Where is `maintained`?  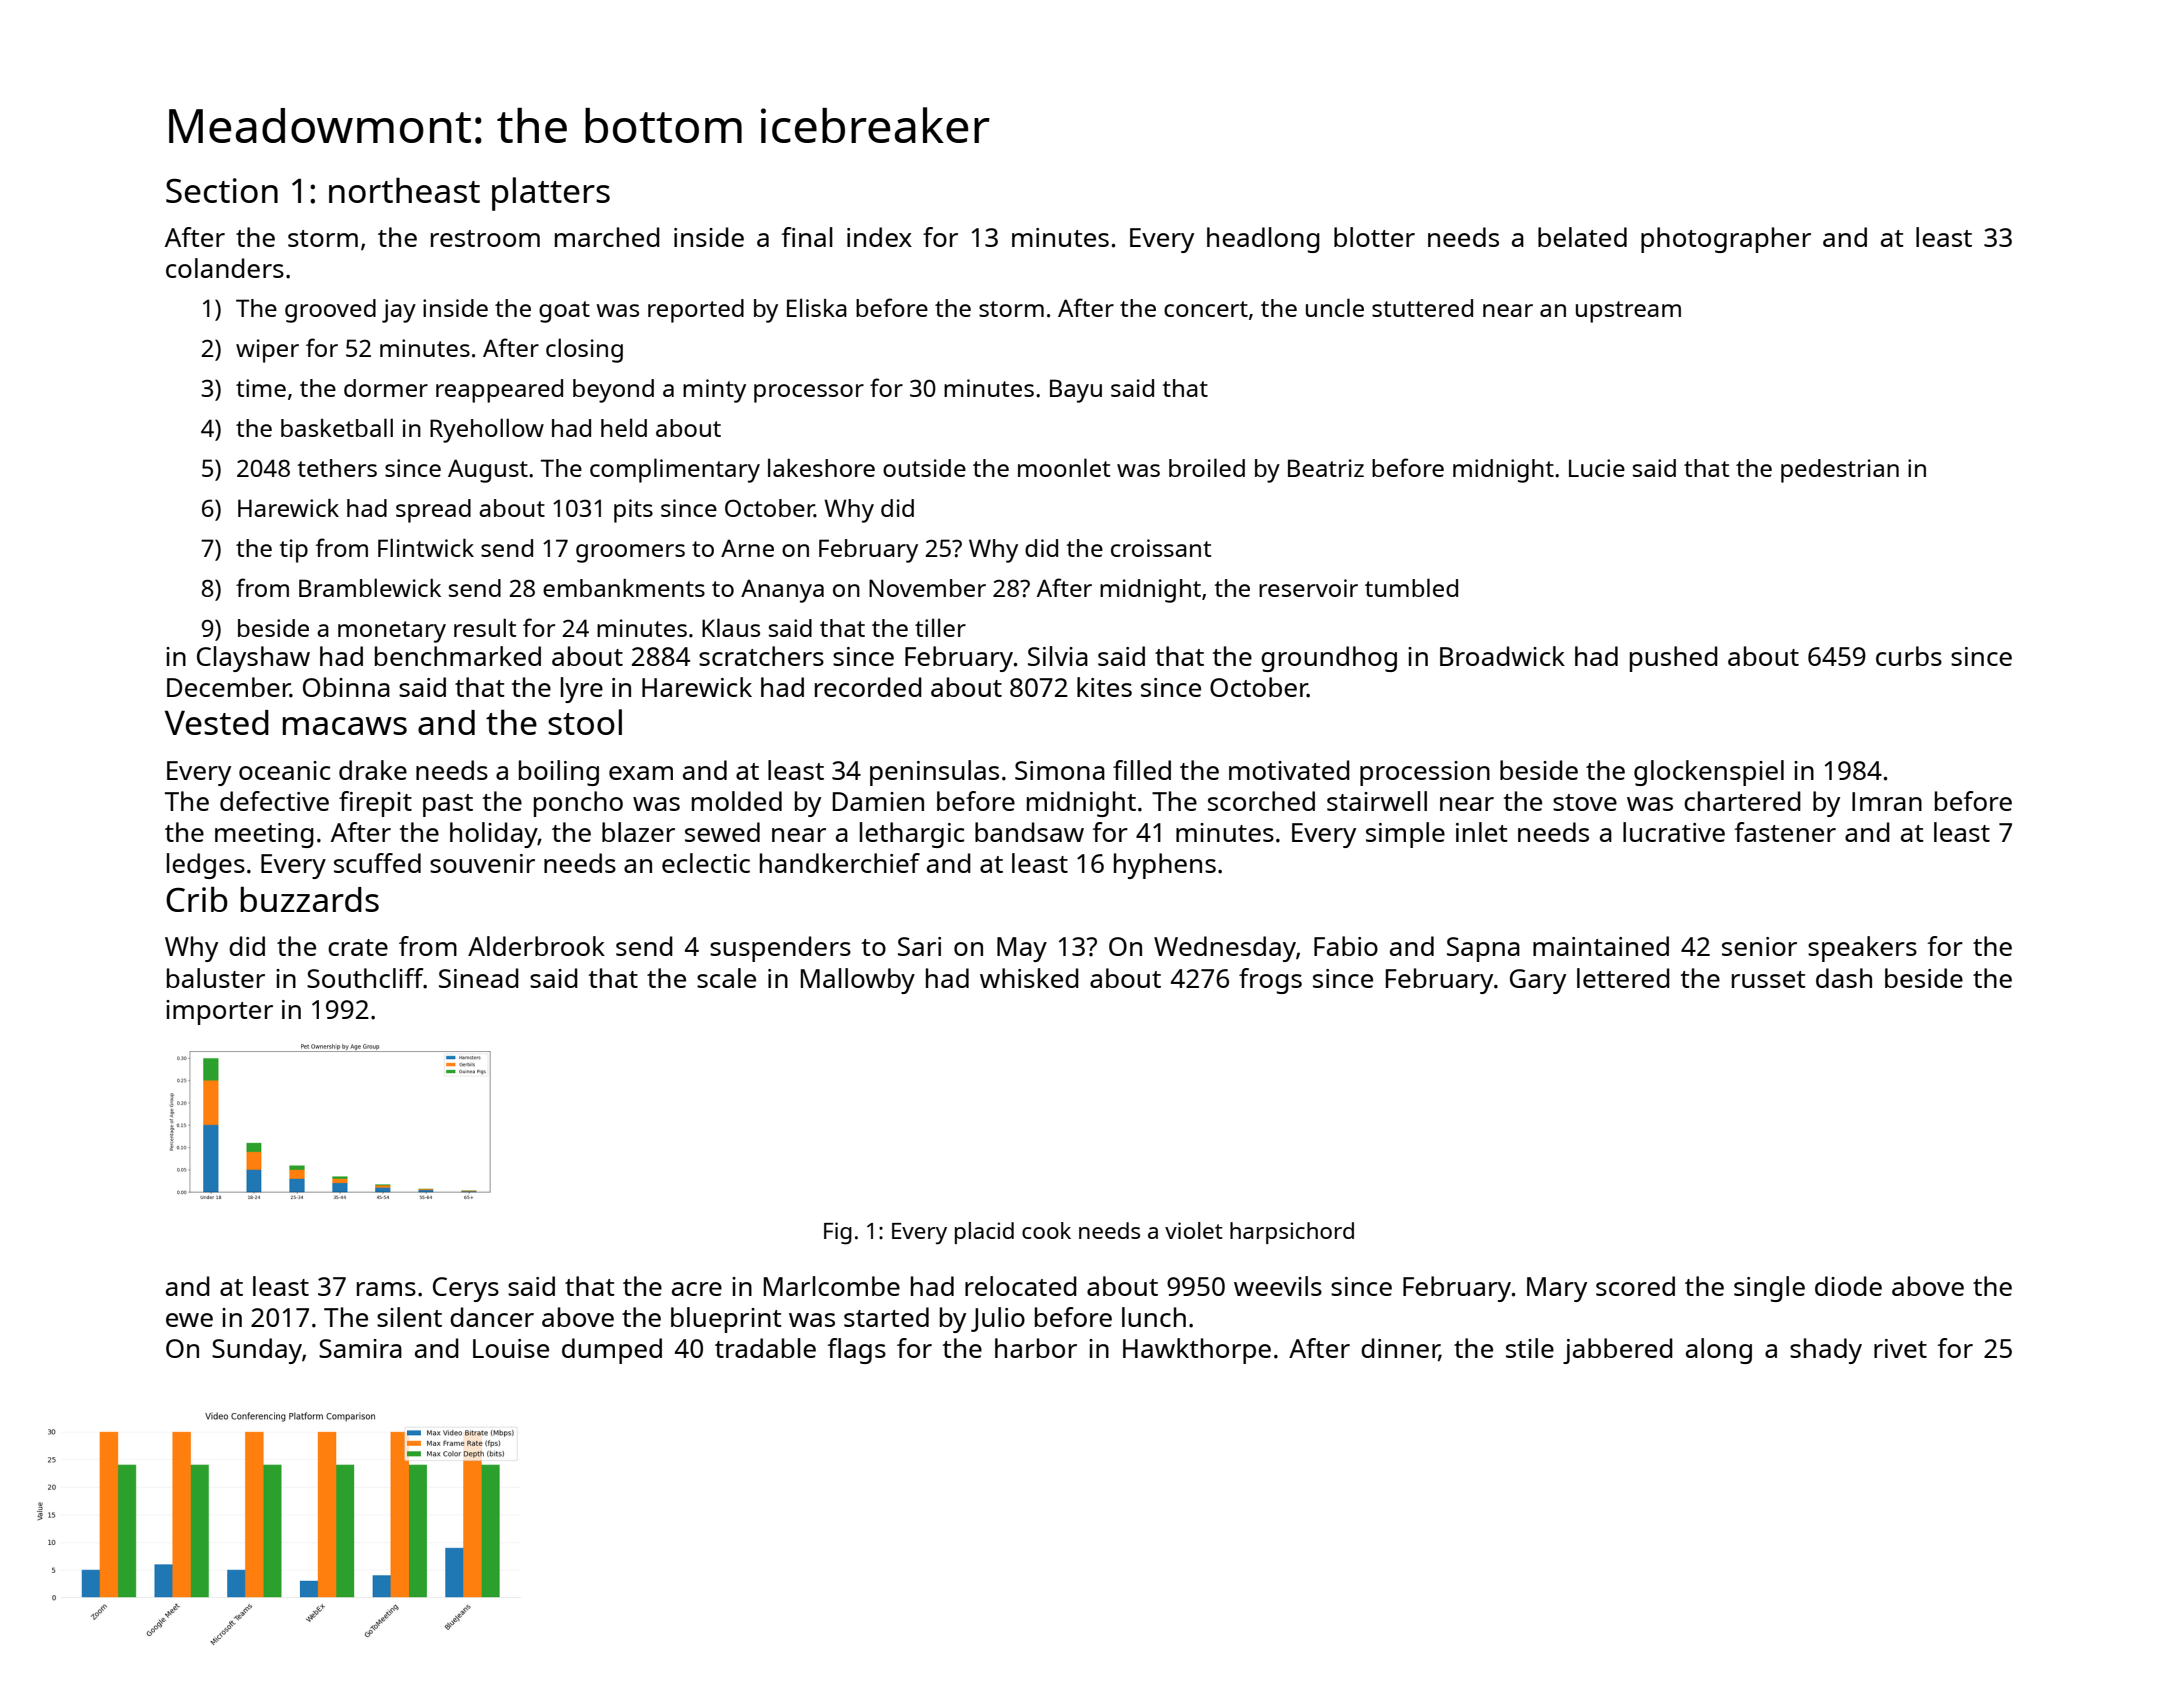
maintained is located at coordinates (1601, 946).
